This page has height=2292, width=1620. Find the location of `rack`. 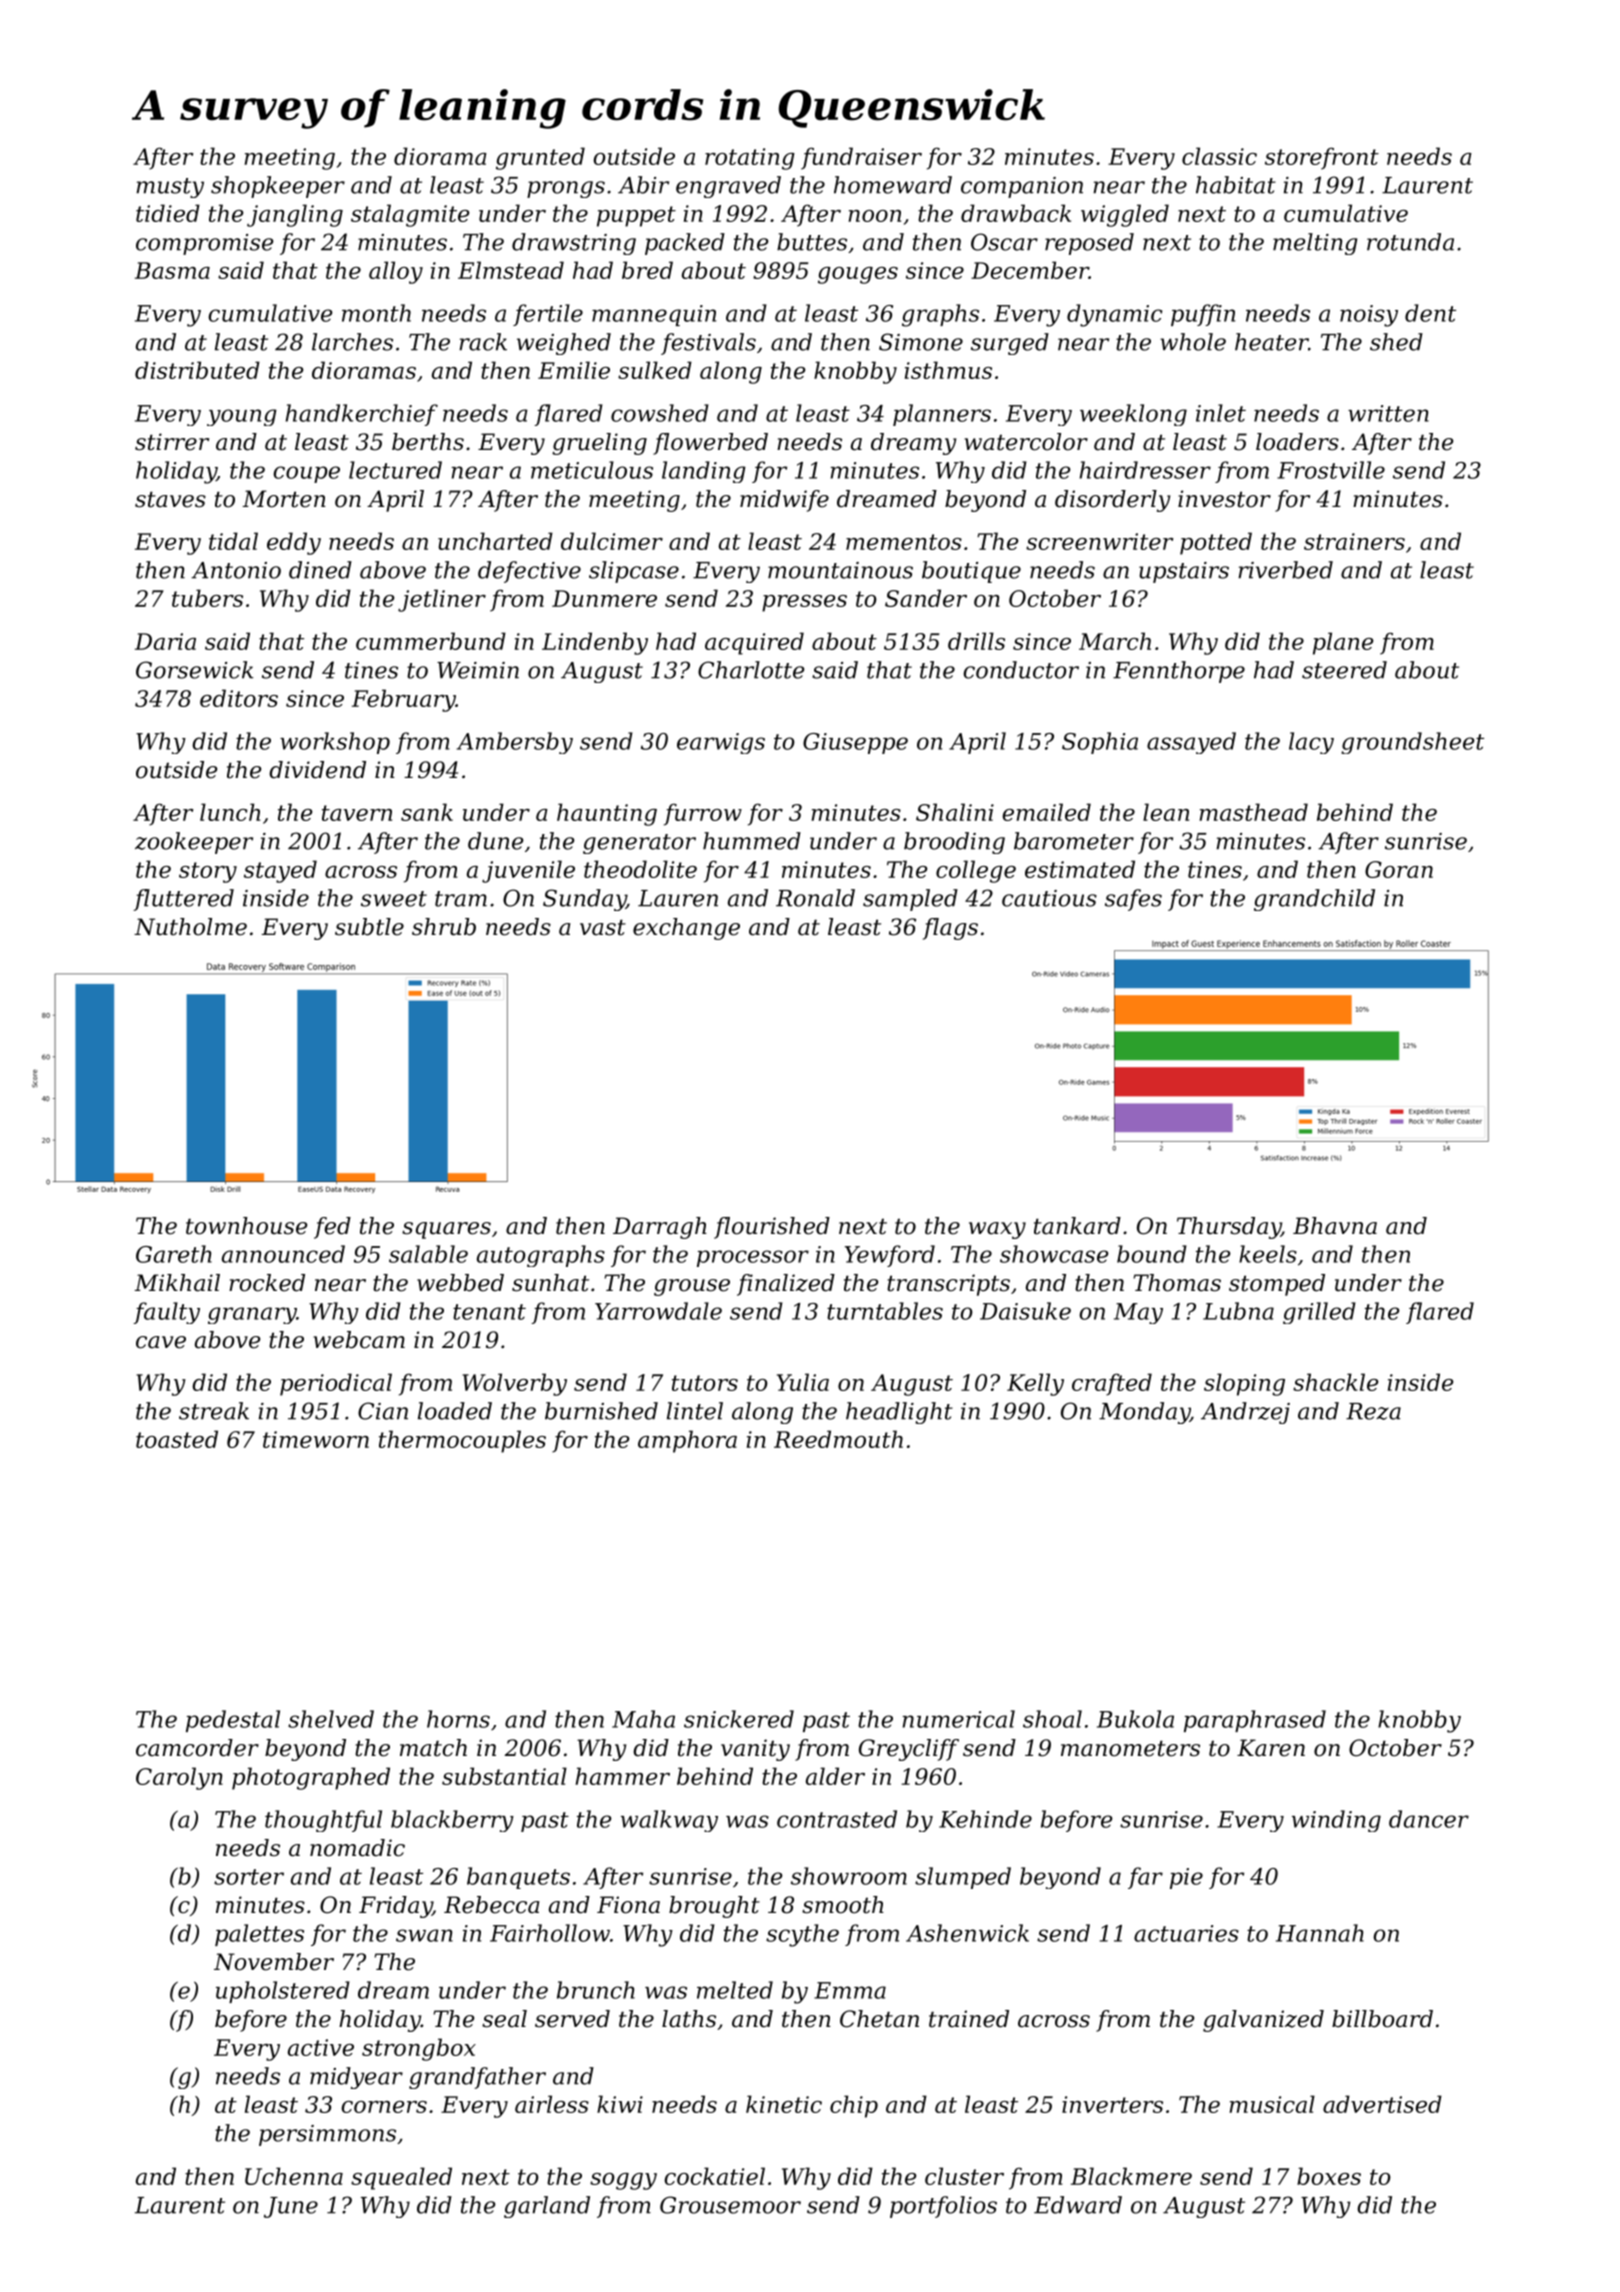

rack is located at coordinates (483, 342).
